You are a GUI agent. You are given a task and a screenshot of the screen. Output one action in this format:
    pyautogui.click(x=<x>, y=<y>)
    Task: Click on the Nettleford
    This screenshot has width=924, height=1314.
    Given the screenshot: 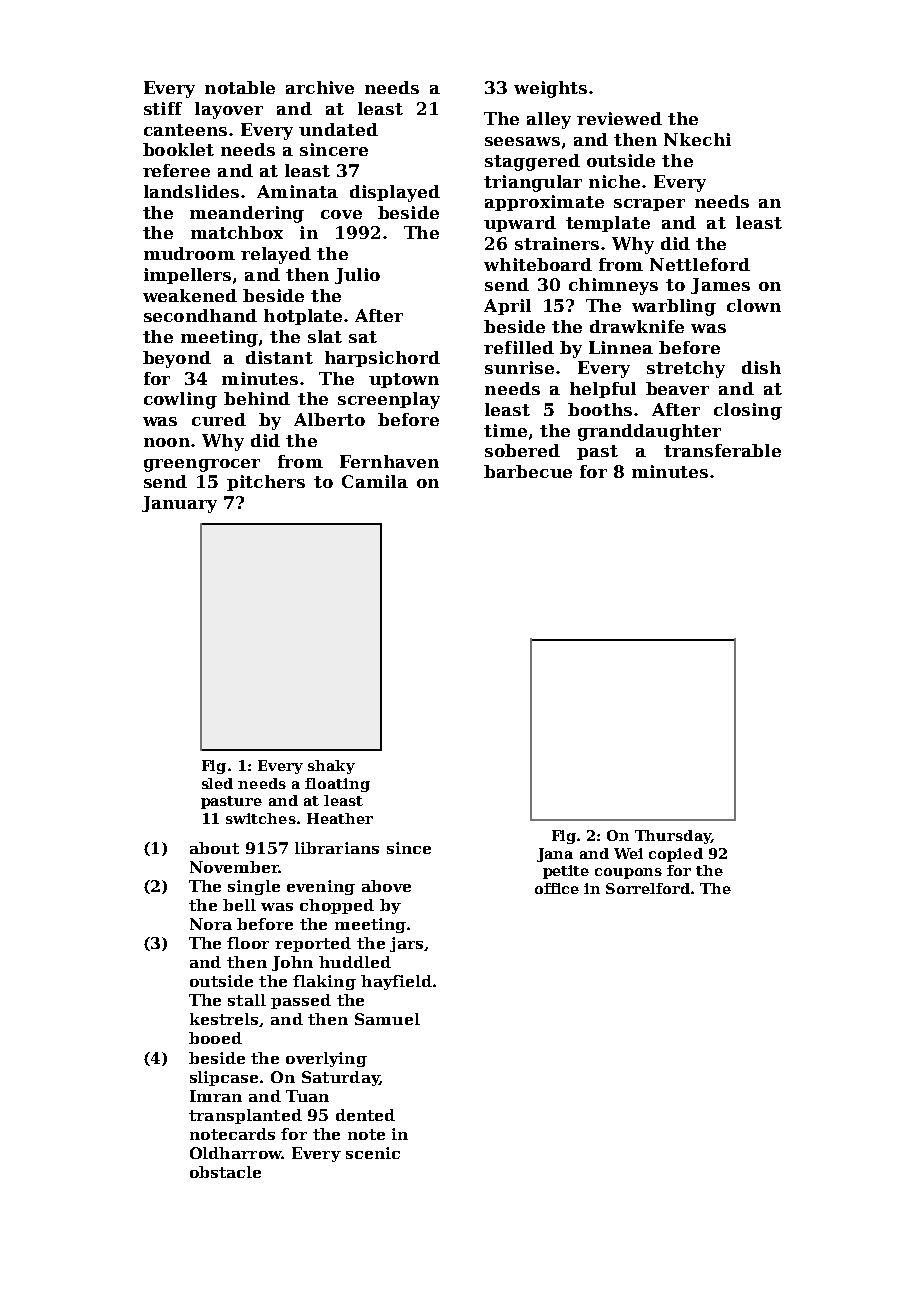 What is the action you would take?
    pyautogui.click(x=700, y=264)
